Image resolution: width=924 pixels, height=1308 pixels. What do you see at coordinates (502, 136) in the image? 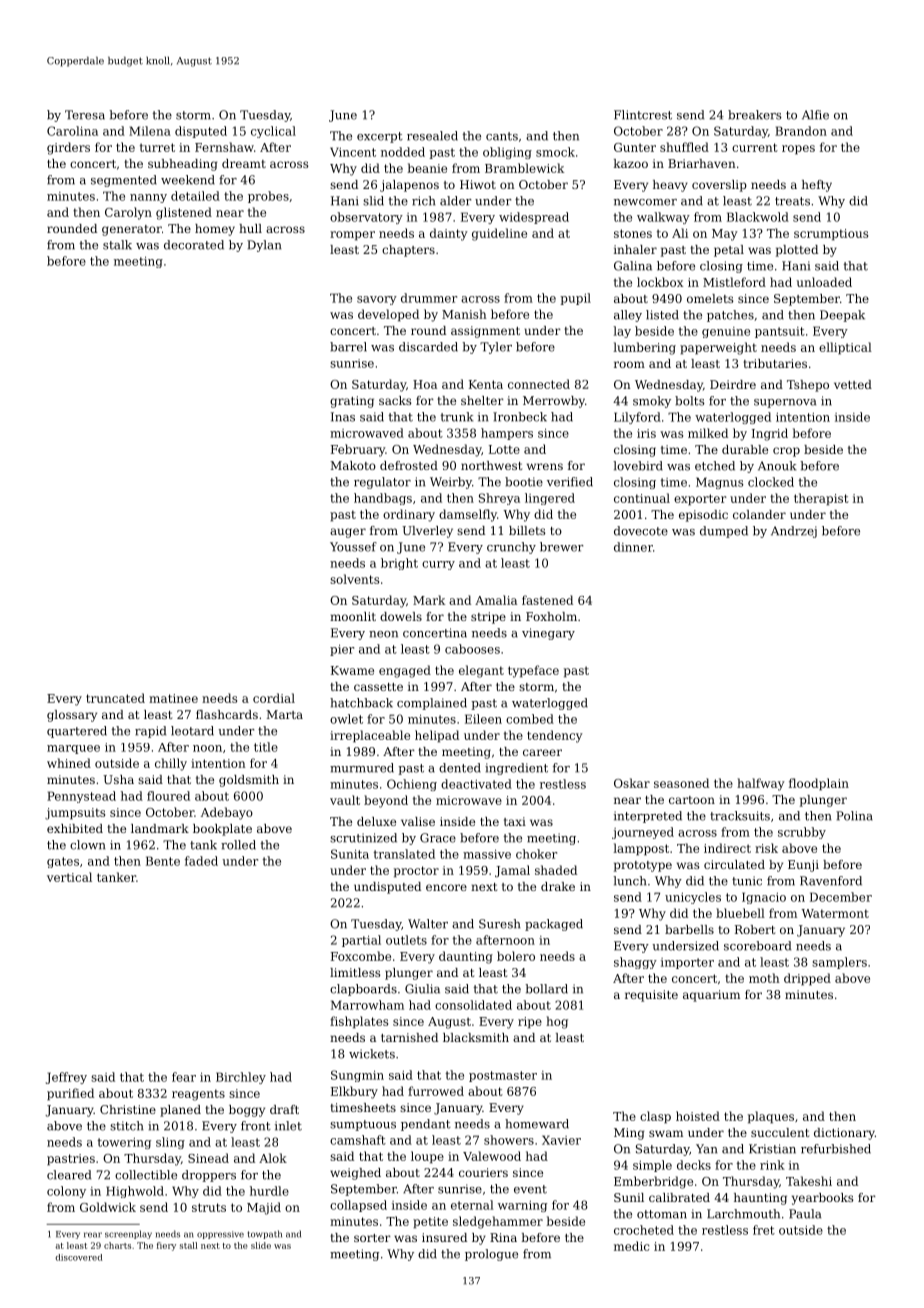
I see `cants` at bounding box center [502, 136].
